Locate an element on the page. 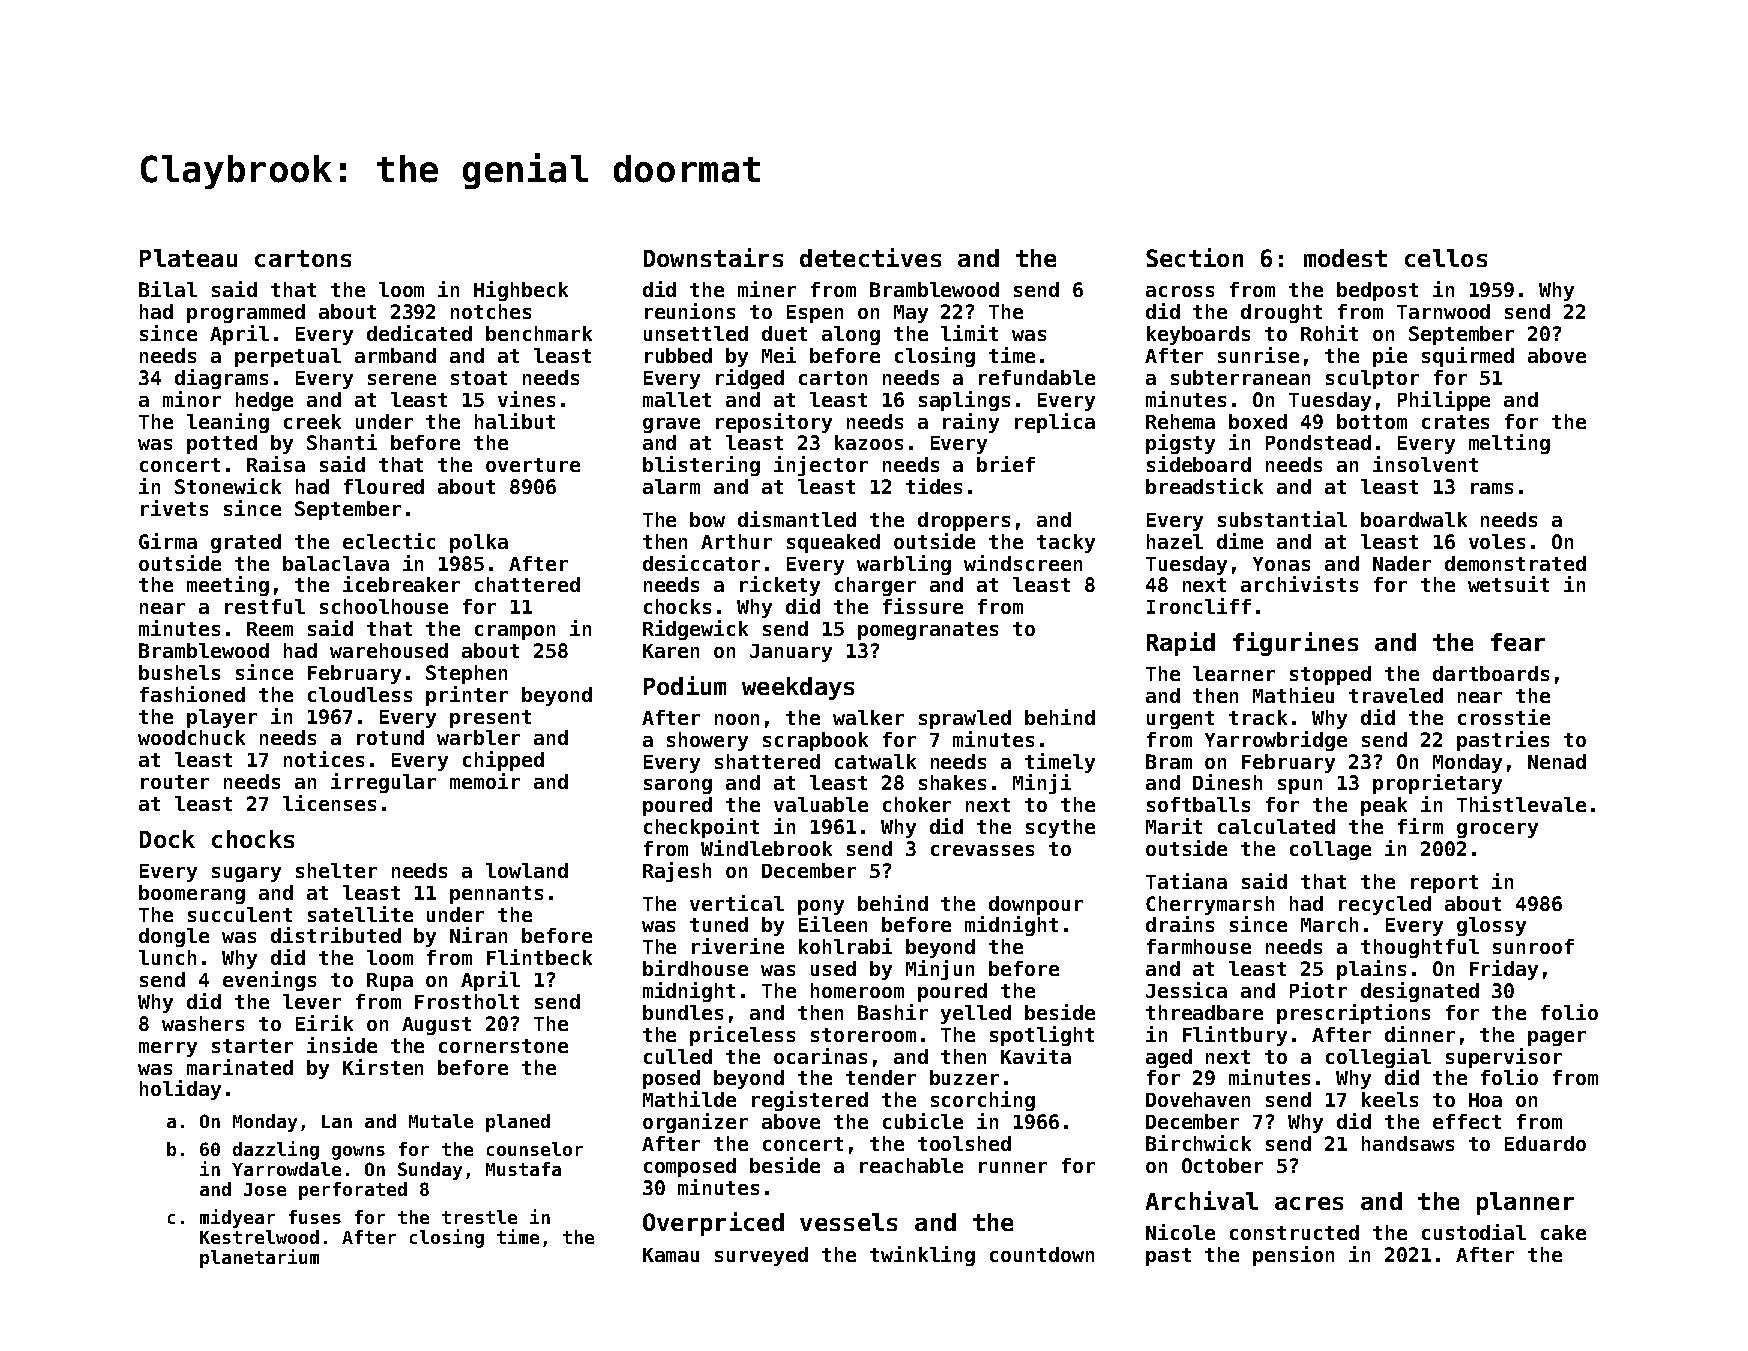 The image size is (1748, 1351). yelled is located at coordinates (976, 1014).
